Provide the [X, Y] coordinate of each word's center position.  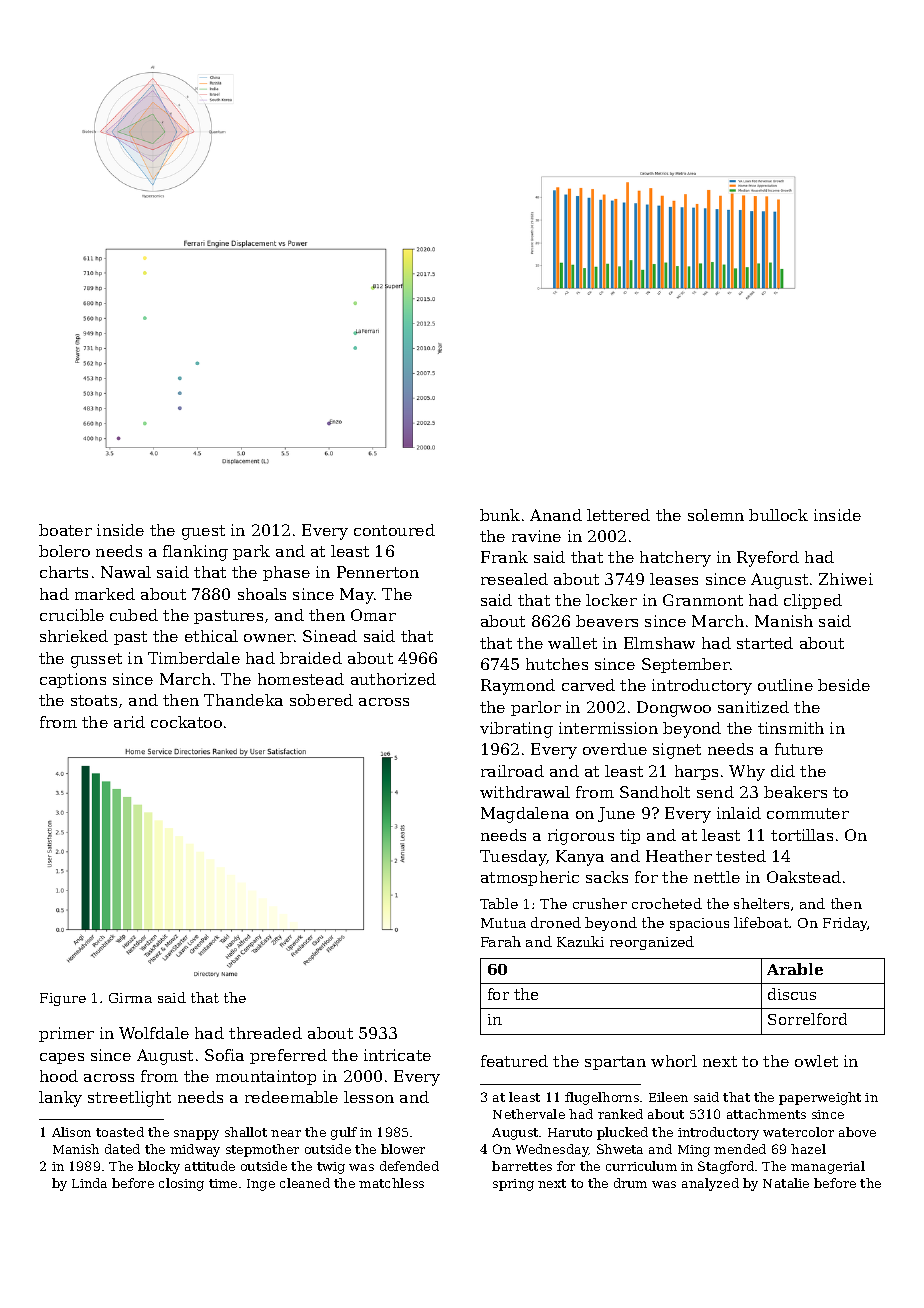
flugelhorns [602, 1098]
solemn [716, 515]
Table [499, 903]
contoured [394, 530]
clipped [813, 601]
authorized [393, 679]
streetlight [129, 1099]
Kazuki [580, 941]
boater [65, 530]
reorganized [652, 943]
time [223, 1183]
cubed [134, 615]
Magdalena [525, 815]
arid [129, 722]
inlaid [739, 813]
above [857, 1132]
